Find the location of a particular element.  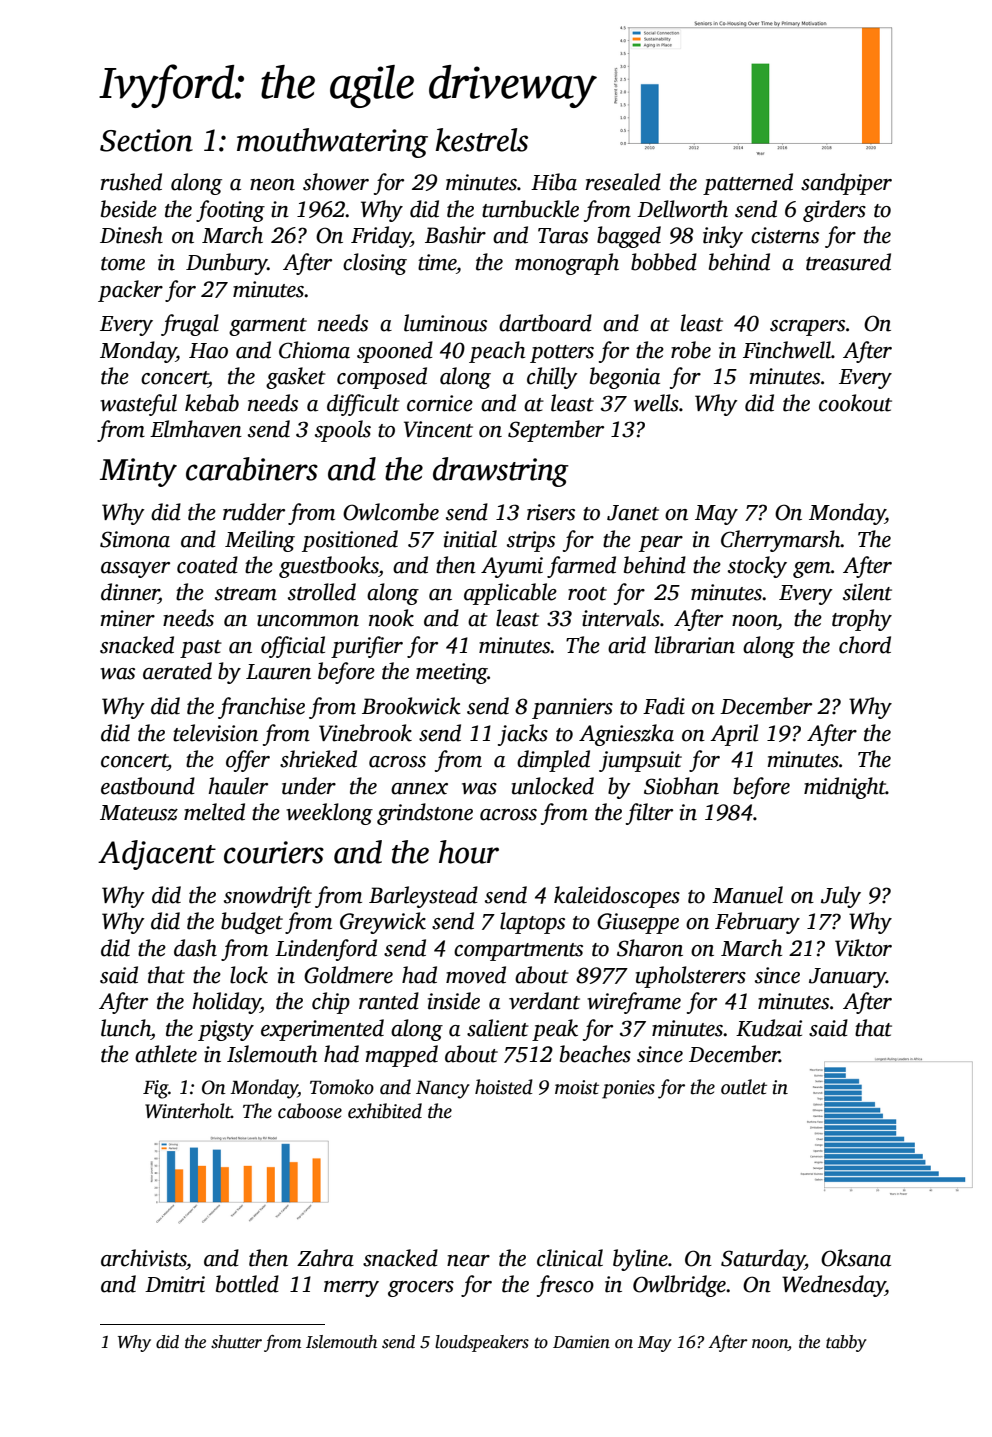

robe is located at coordinates (691, 350).
